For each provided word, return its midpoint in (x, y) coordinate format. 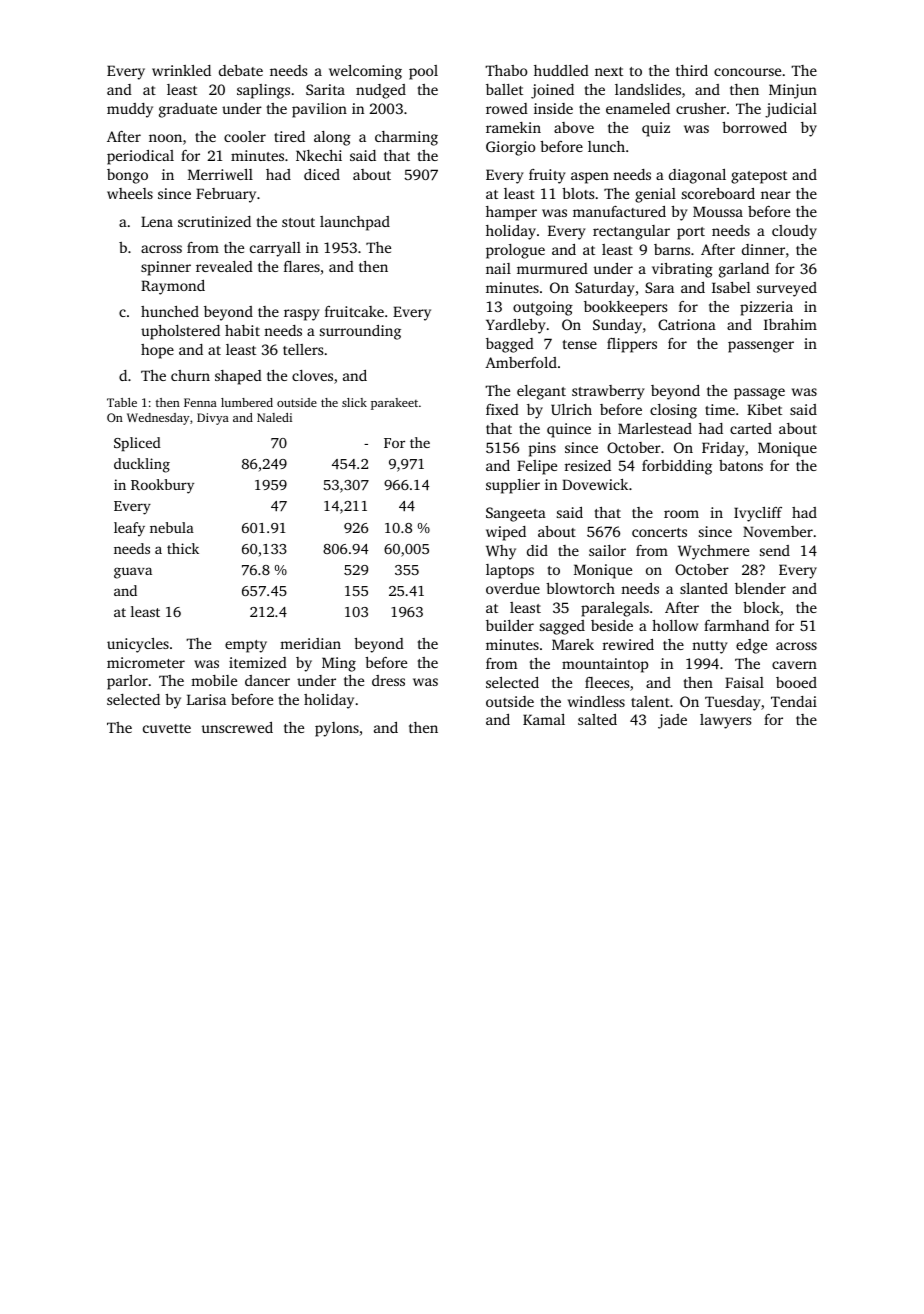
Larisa (206, 699)
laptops (510, 571)
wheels (130, 193)
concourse (747, 72)
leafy (129, 529)
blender (760, 588)
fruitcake (354, 311)
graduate (188, 110)
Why (501, 552)
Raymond (173, 287)
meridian (310, 643)
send (775, 550)
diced (322, 174)
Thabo (506, 70)
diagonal (697, 176)
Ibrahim (790, 324)
